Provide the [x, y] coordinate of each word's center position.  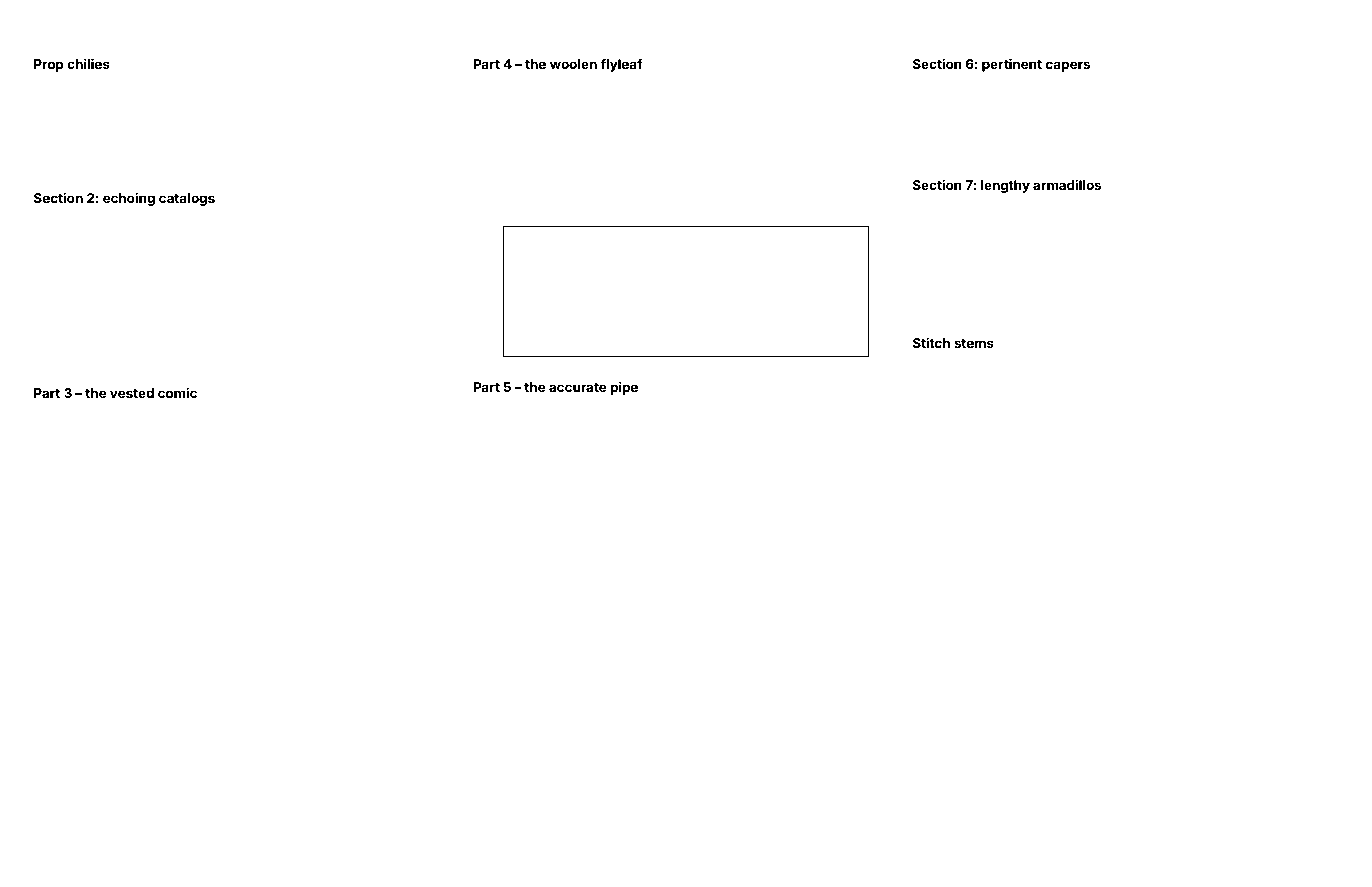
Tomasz [826, 190]
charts [278, 216]
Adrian [100, 108]
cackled [200, 412]
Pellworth [1293, 241]
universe [1066, 128]
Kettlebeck [58, 267]
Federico [1159, 139]
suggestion [665, 148]
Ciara [447, 241]
